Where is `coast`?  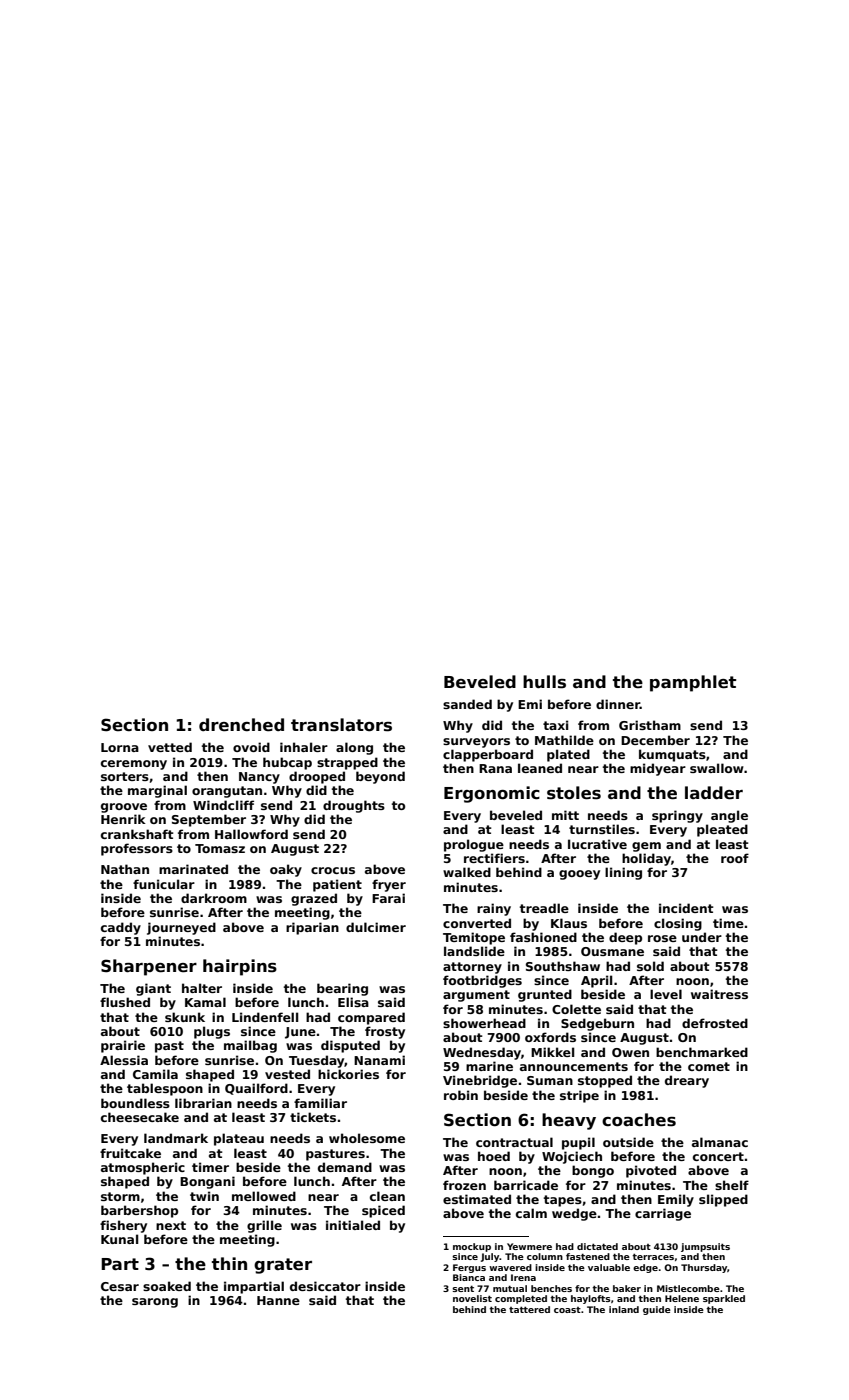
coast is located at coordinates (567, 1310).
